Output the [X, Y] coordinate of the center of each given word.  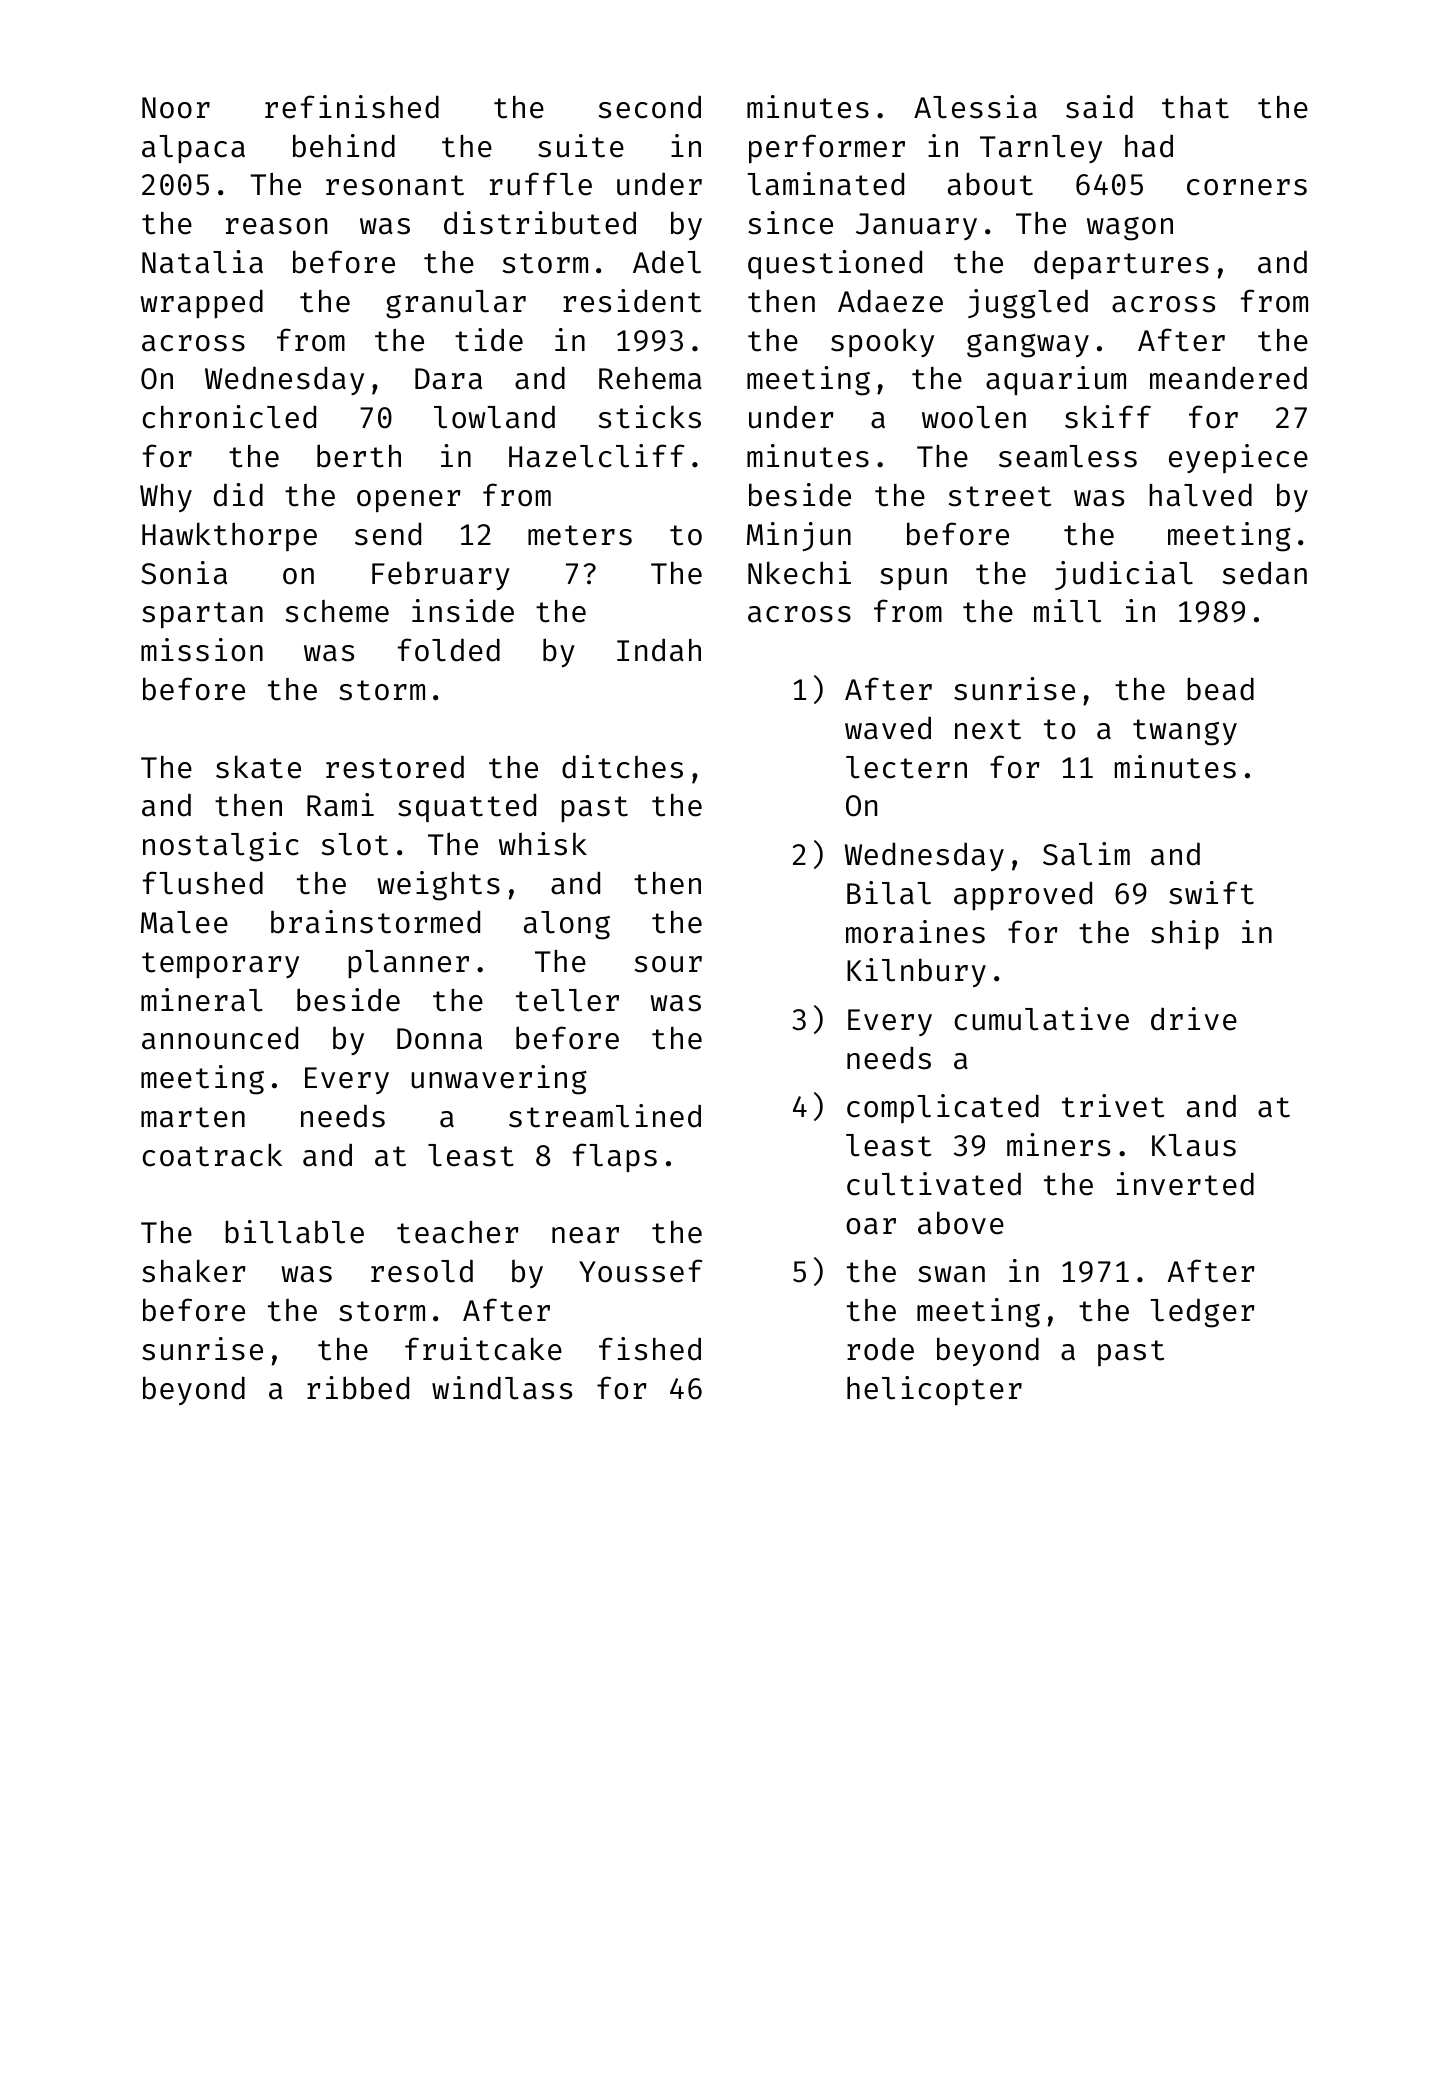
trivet [1113, 1106]
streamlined [605, 1116]
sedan [1265, 573]
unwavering [499, 1080]
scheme [337, 611]
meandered [1228, 378]
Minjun [799, 536]
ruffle [541, 184]
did [238, 495]
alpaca [193, 149]
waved [888, 728]
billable [294, 1232]
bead [1220, 689]
